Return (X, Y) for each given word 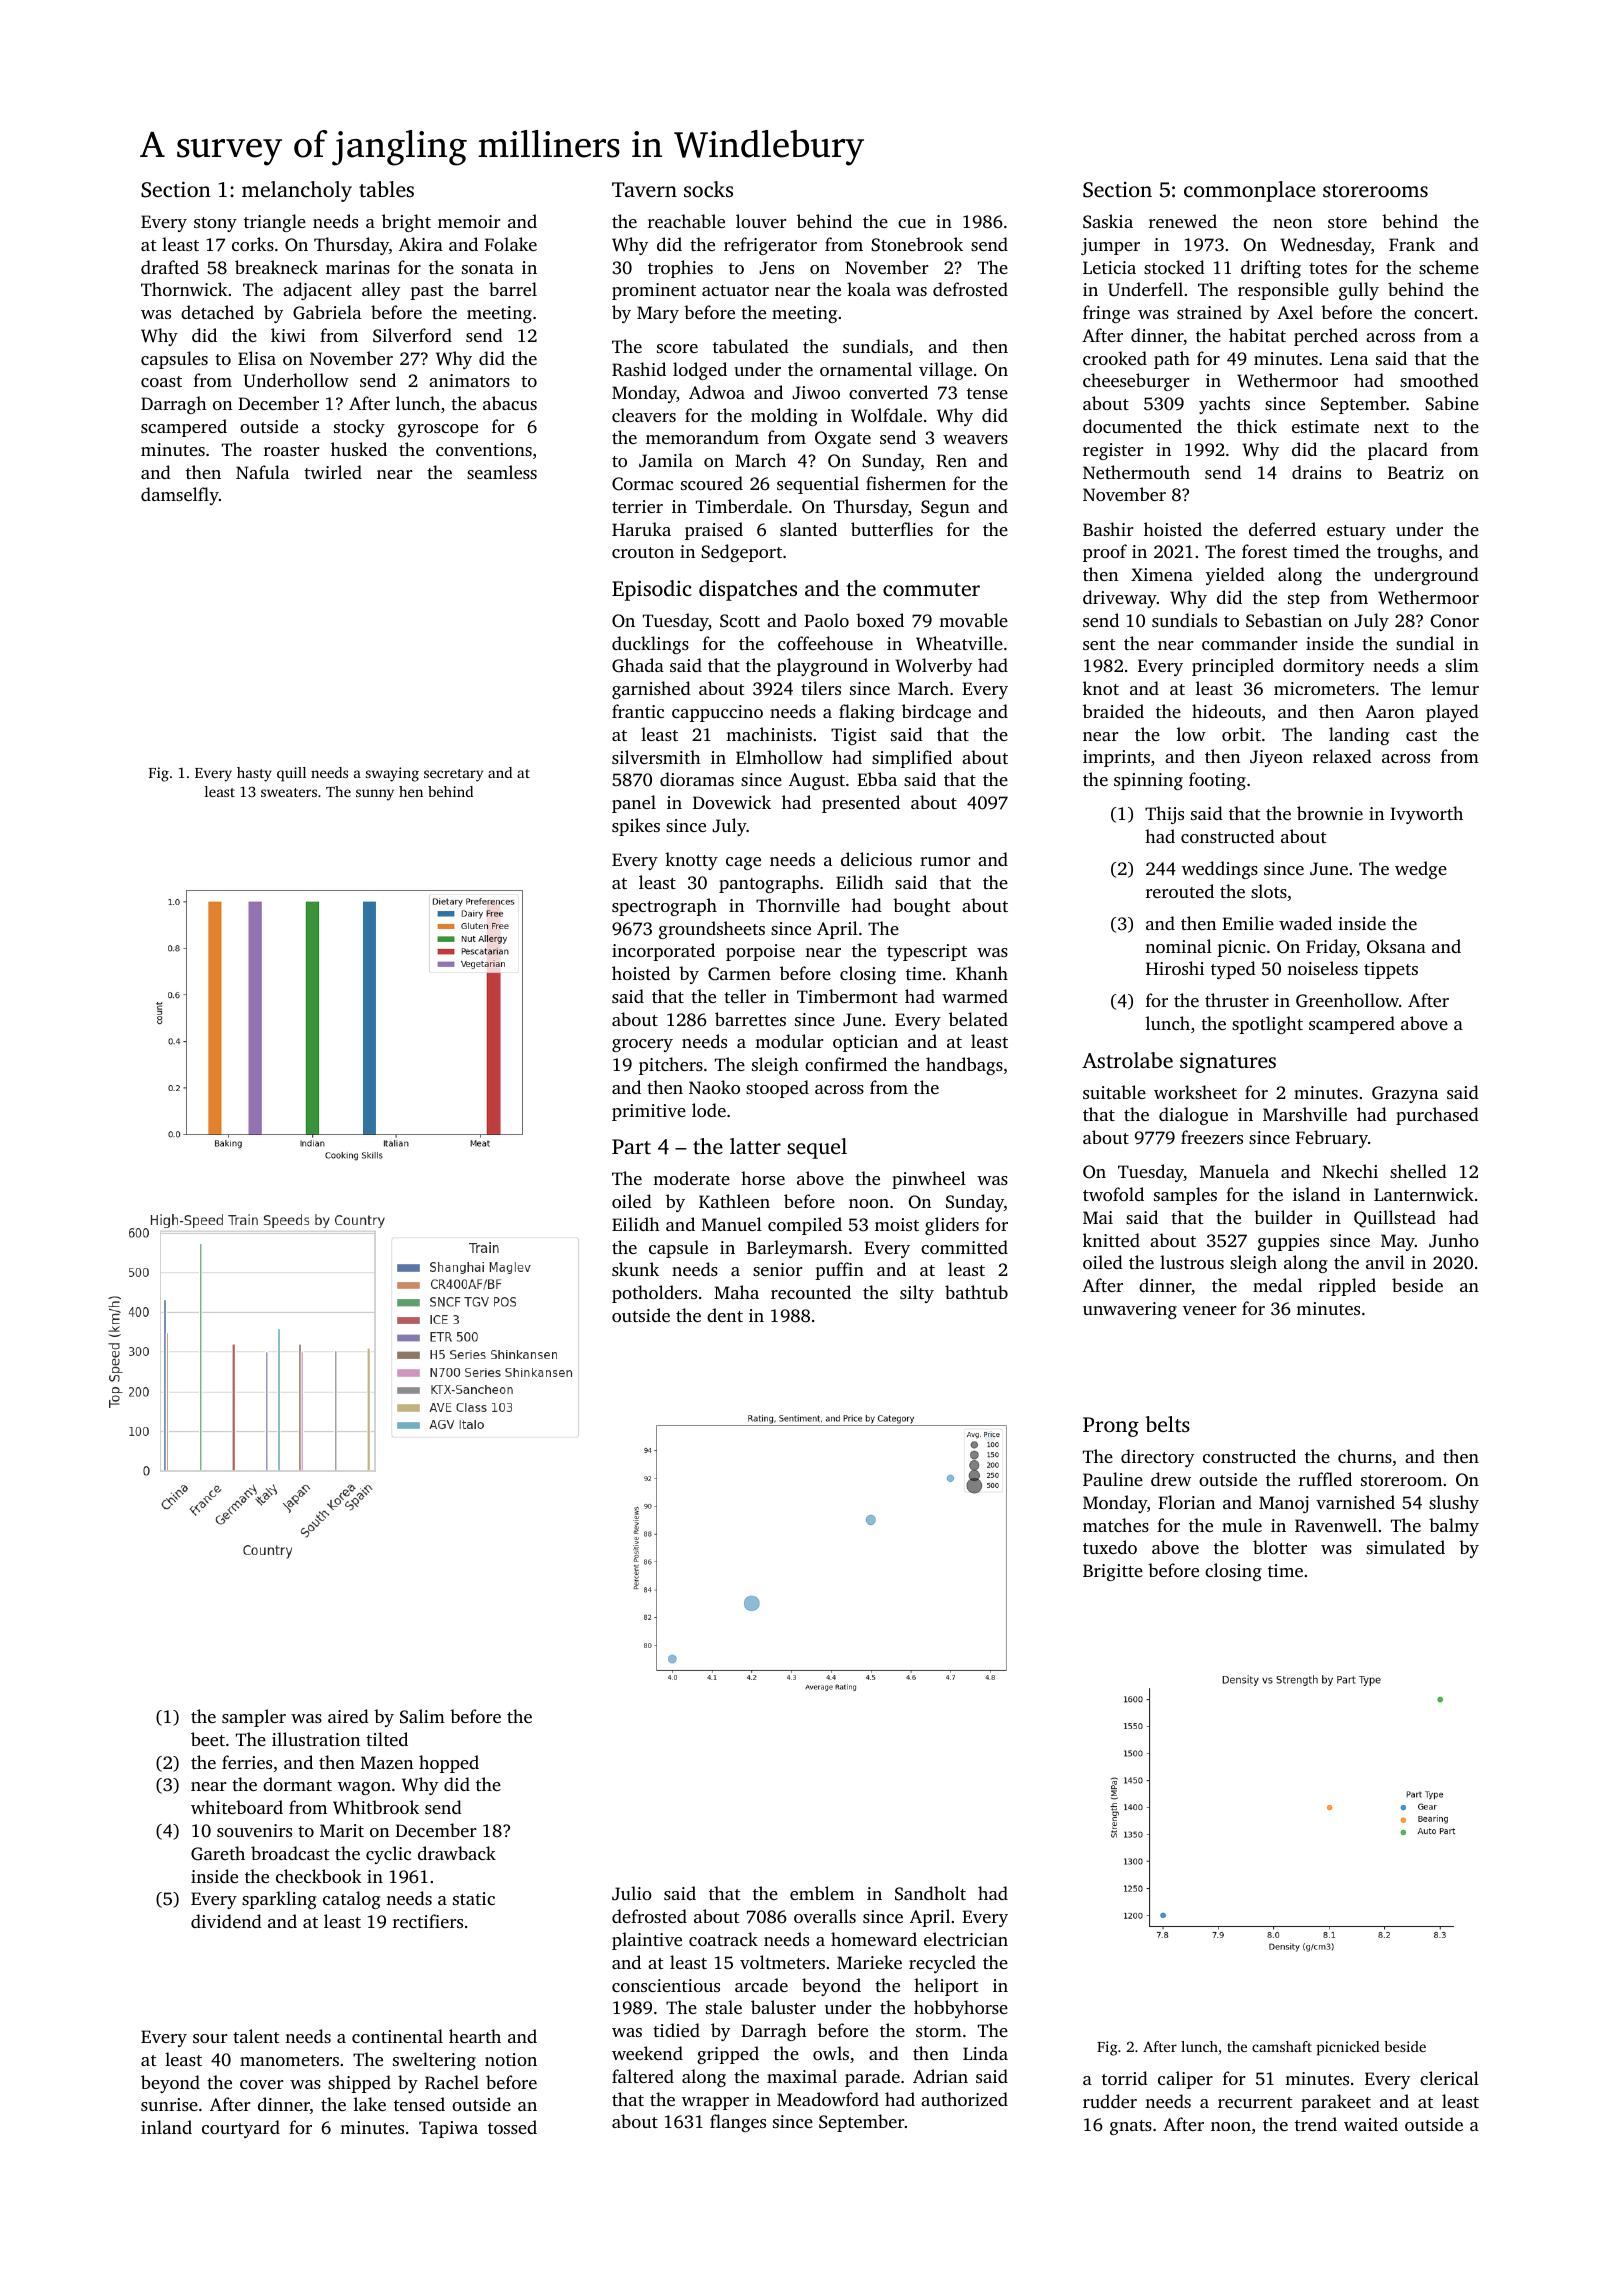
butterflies (892, 529)
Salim (422, 1716)
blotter (1280, 1547)
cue (912, 223)
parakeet (1336, 2103)
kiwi (288, 335)
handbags (964, 1066)
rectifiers (428, 1921)
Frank (1412, 244)
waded (1305, 923)
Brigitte (1113, 1572)
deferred (1282, 529)
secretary (453, 775)
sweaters (289, 792)
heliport (946, 1987)
